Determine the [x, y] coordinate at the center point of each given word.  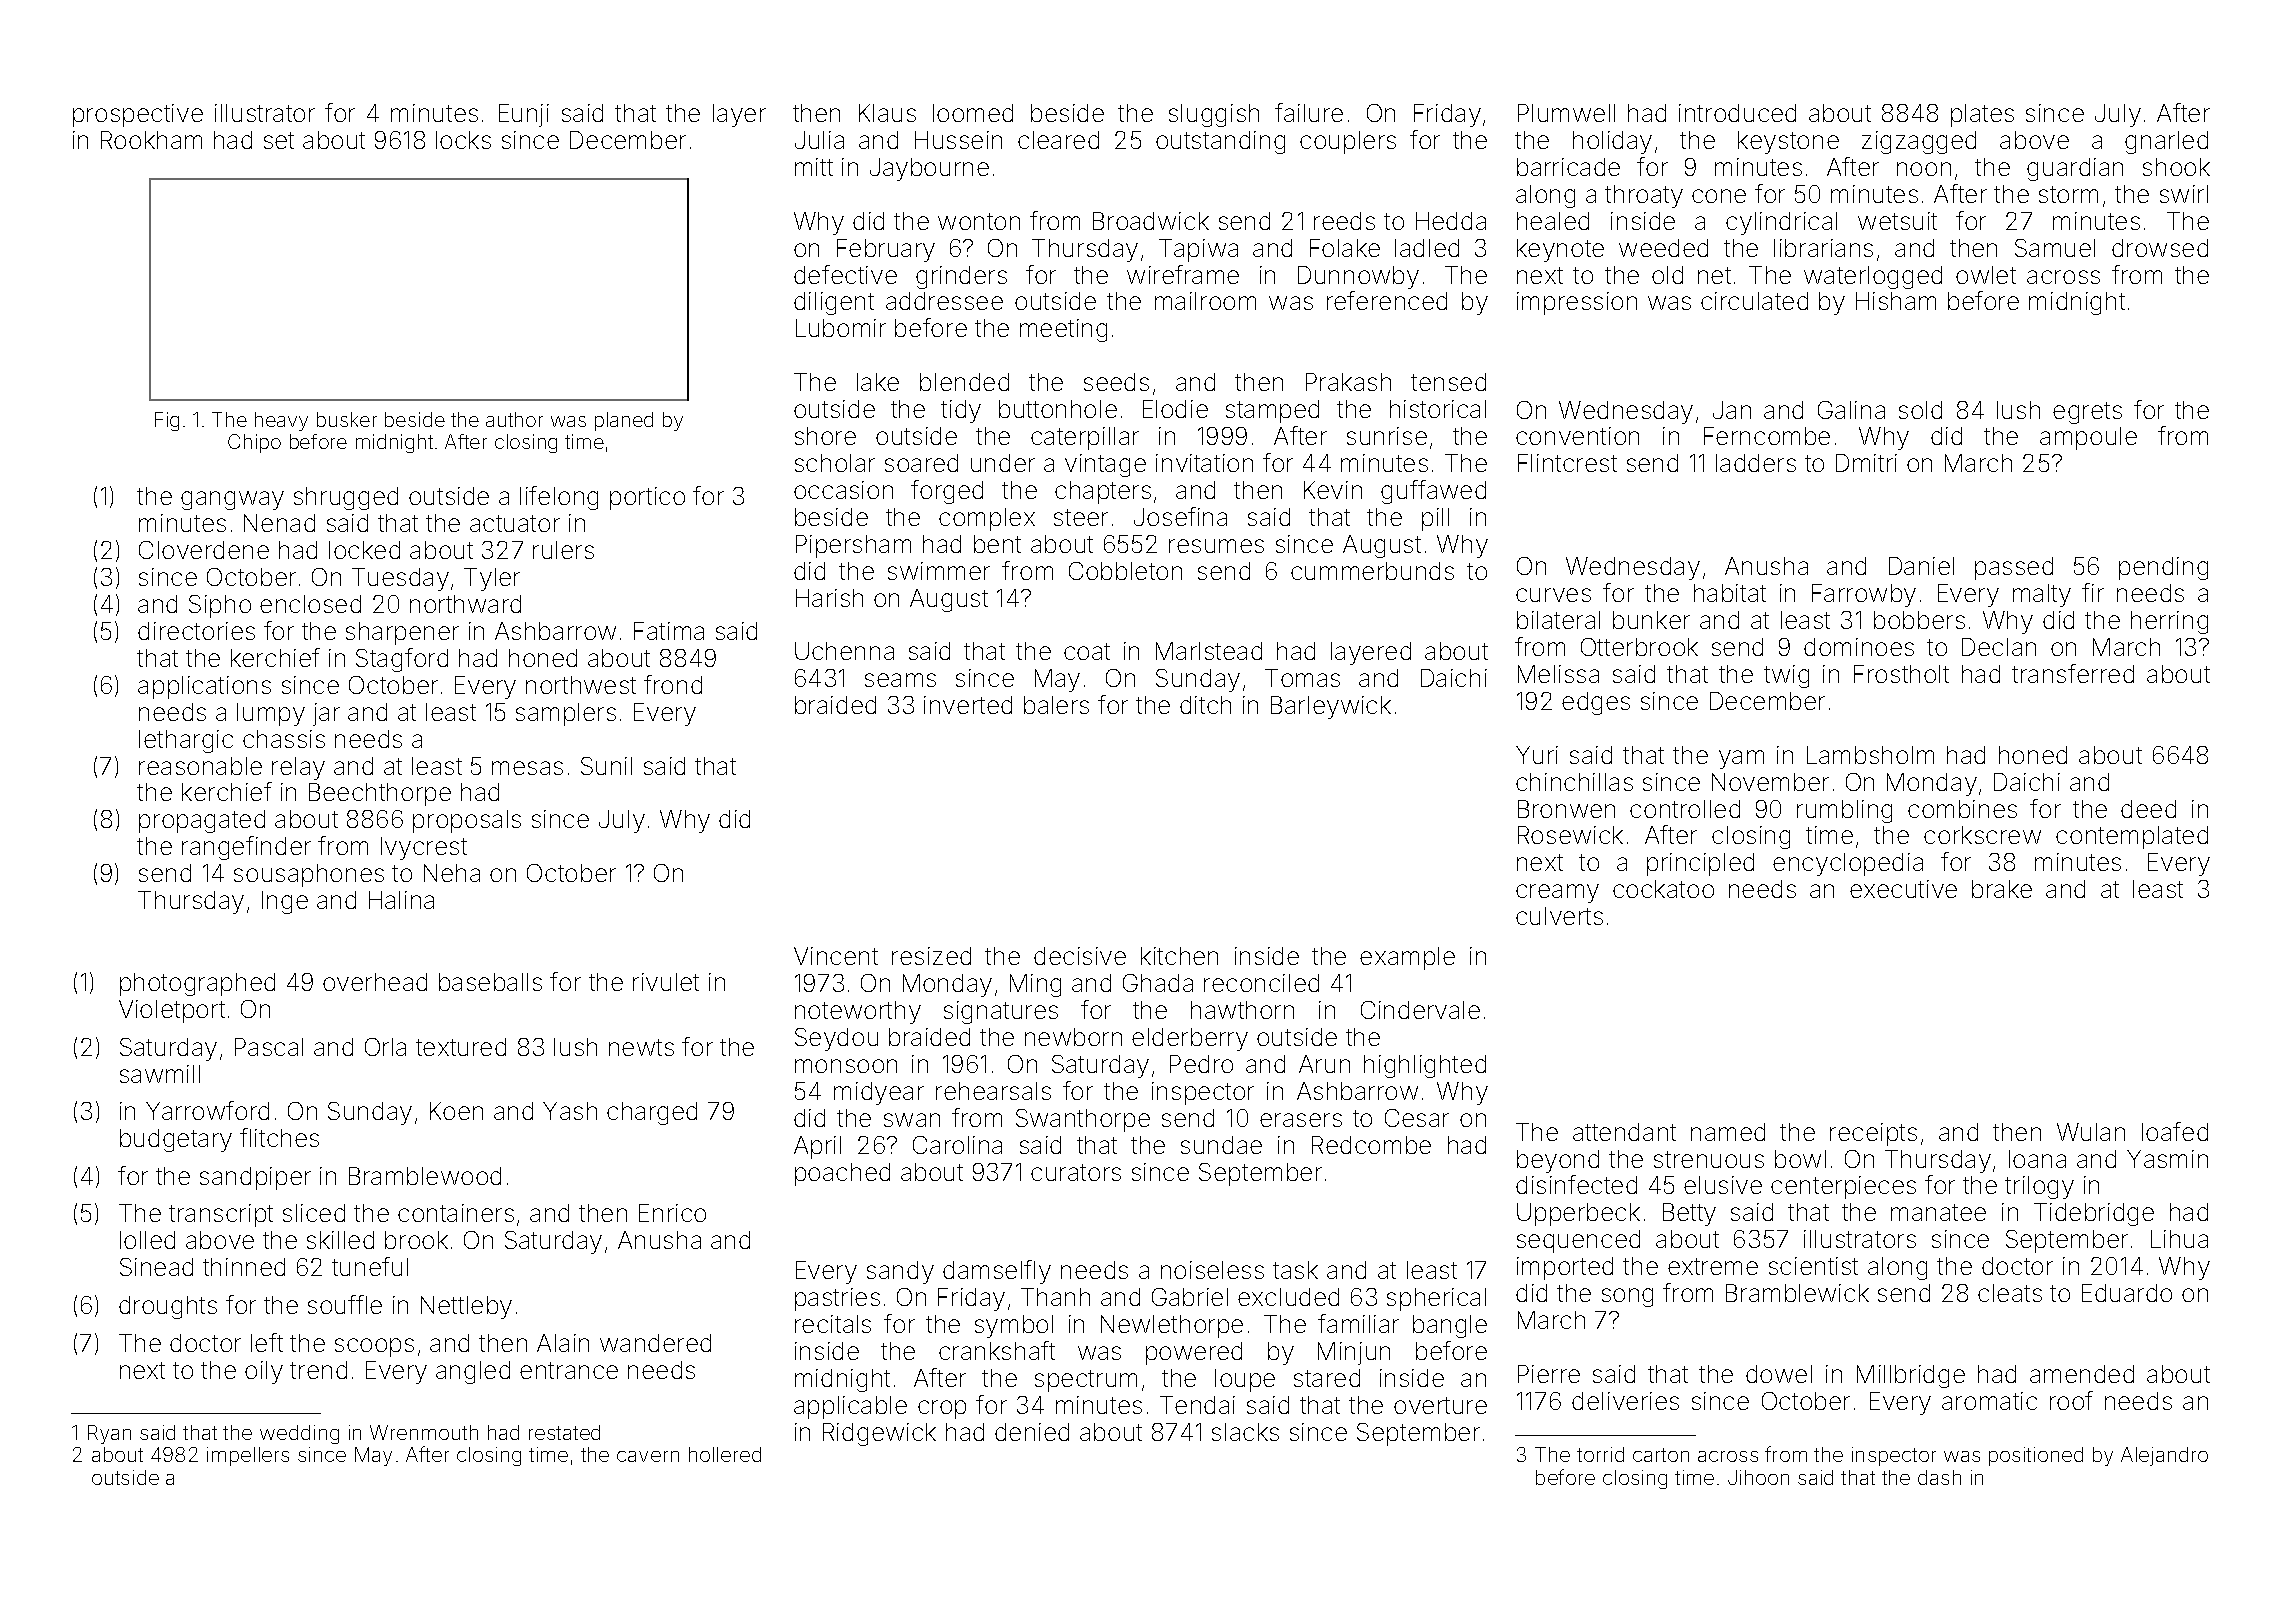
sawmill [160, 1074]
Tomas [1302, 678]
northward [465, 604]
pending [2163, 568]
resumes [1216, 546]
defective [845, 274]
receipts [1873, 1134]
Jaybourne [929, 169]
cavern [648, 1456]
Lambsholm [1870, 755]
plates [1982, 115]
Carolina [957, 1145]
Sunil [606, 766]
